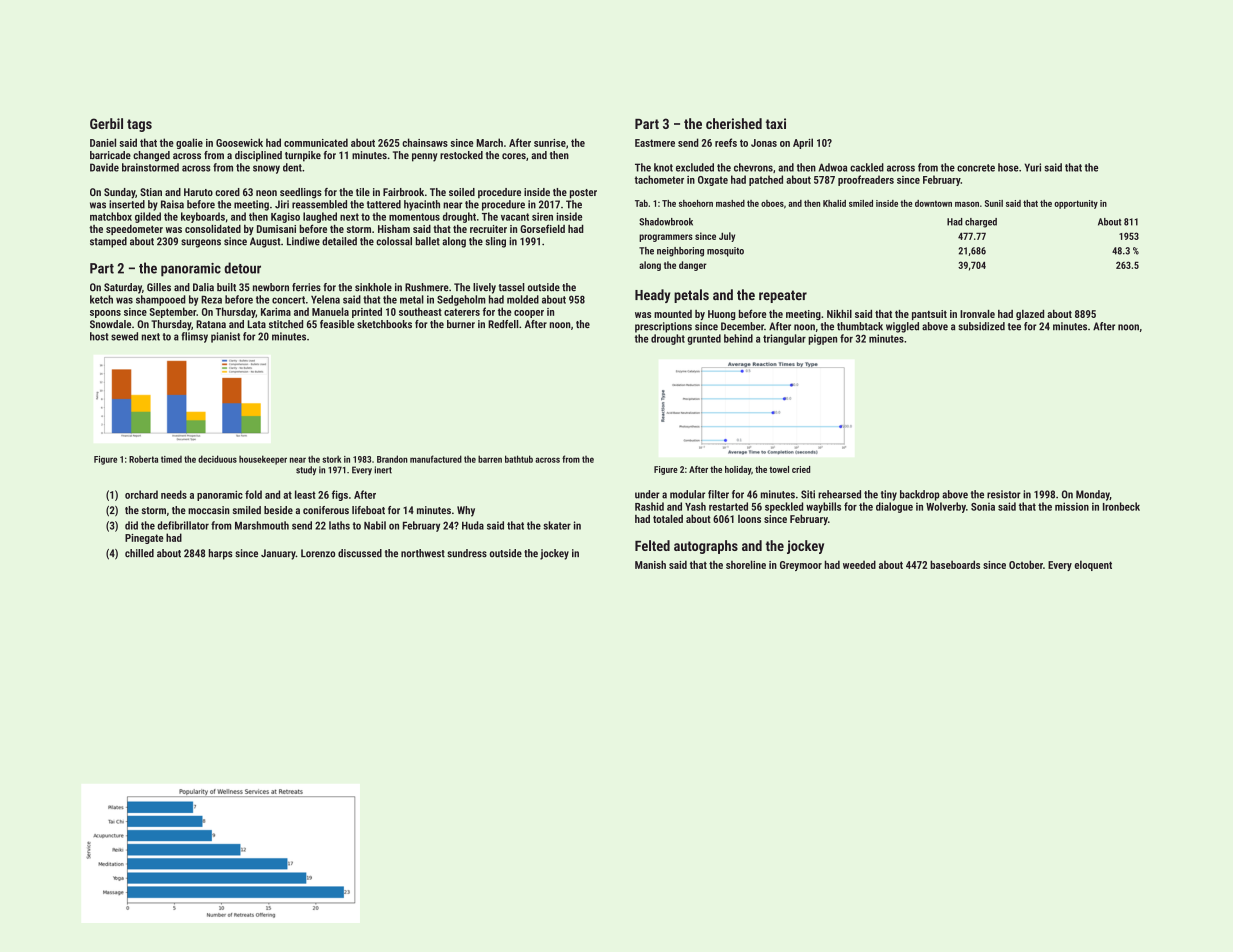 The image size is (1233, 952). What do you see at coordinates (1030, 315) in the page?
I see `glazed` at bounding box center [1030, 315].
